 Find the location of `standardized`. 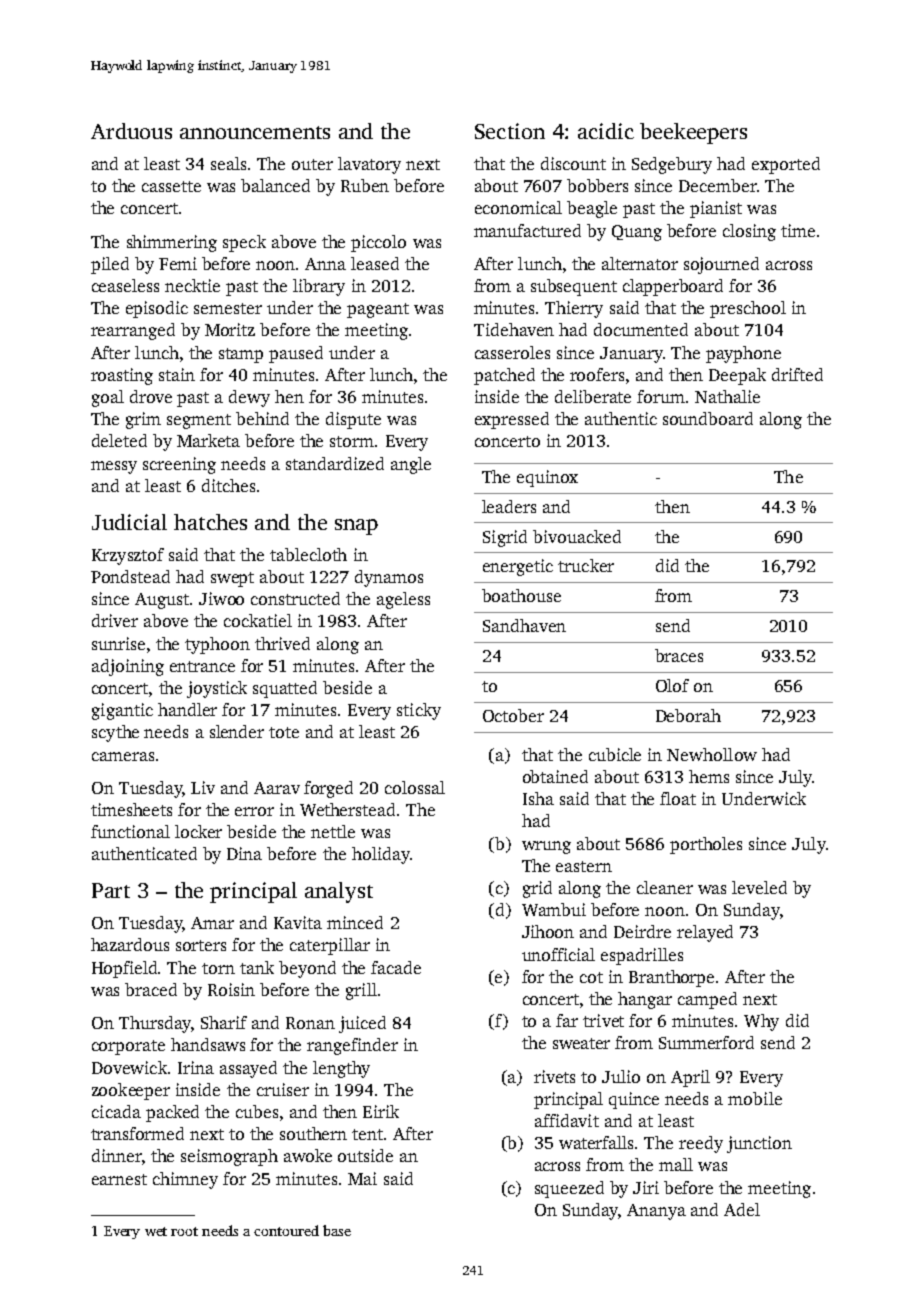

standardized is located at coordinates (335, 463).
